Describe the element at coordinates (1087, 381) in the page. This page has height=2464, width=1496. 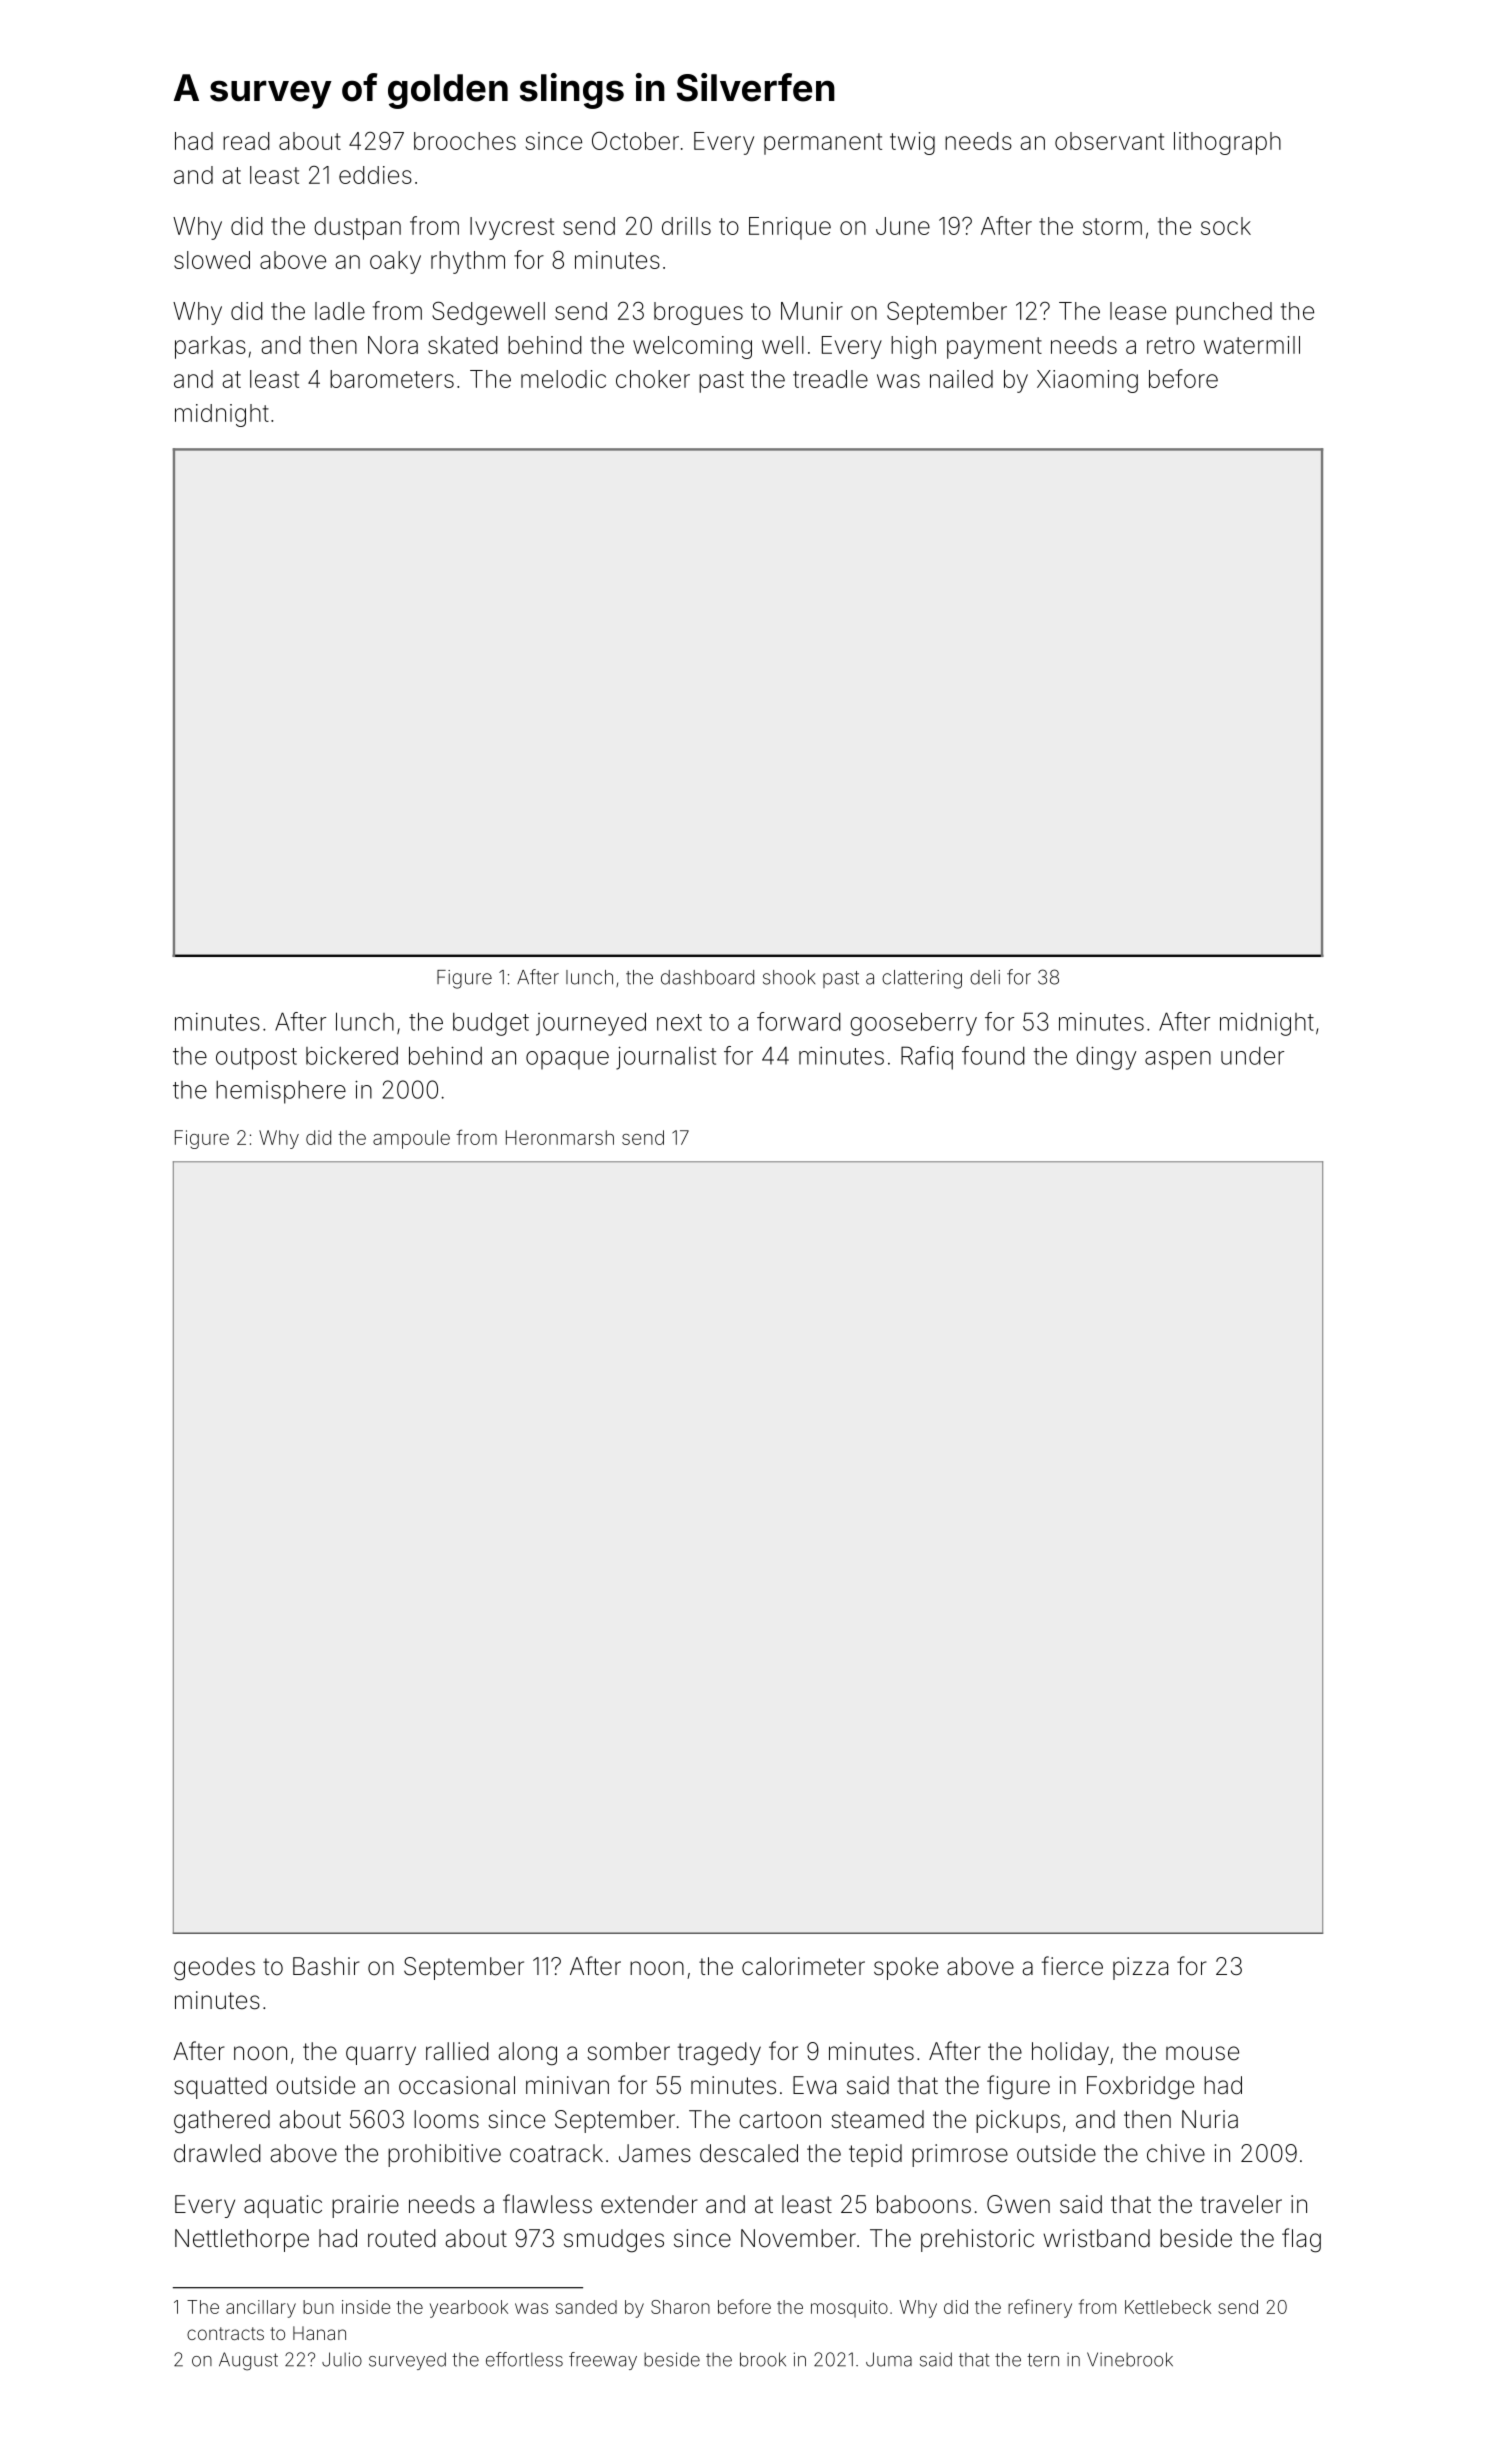
I see `Xiaoming` at that location.
